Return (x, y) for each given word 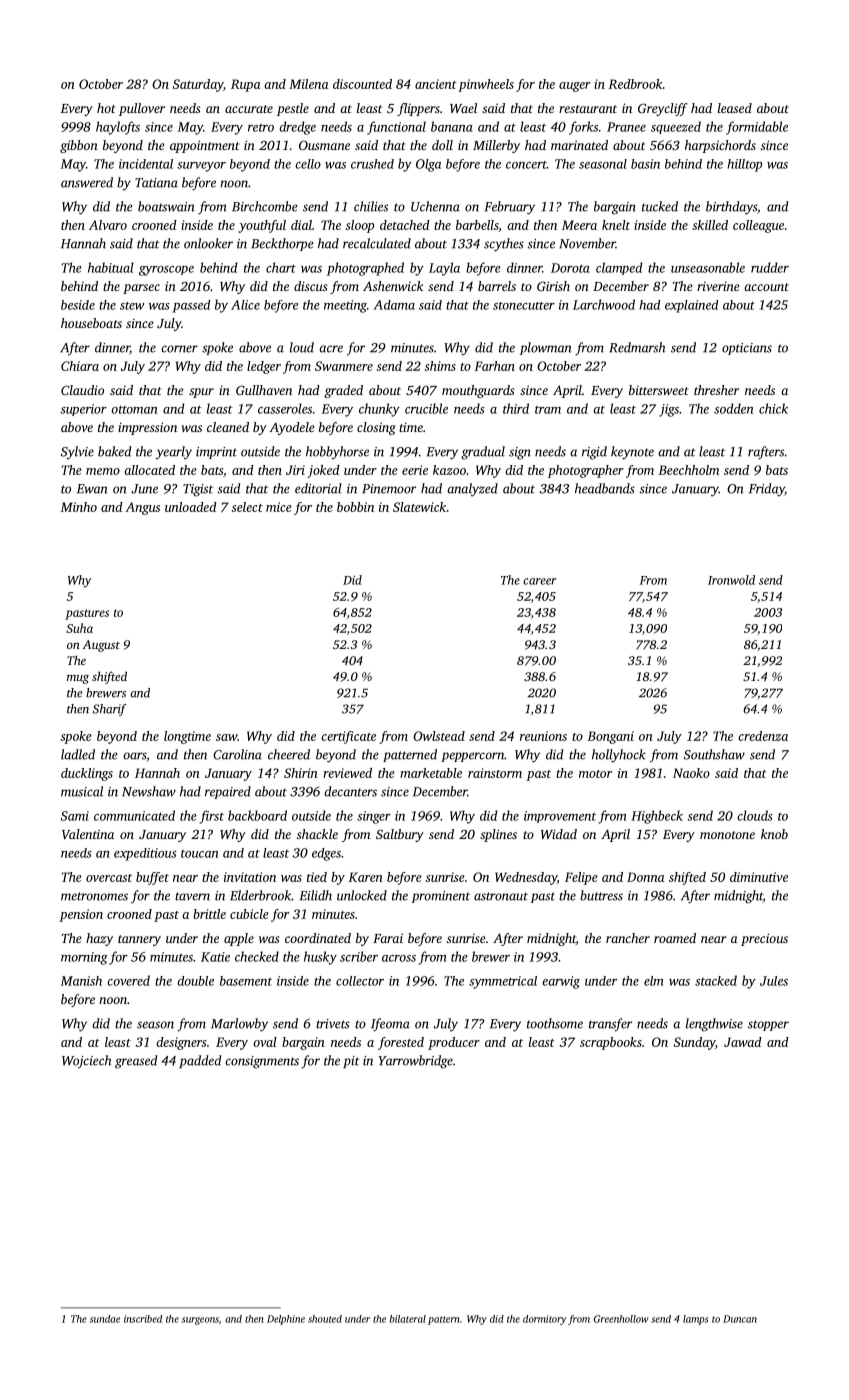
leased (735, 108)
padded (200, 1061)
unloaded (191, 507)
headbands (605, 488)
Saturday (198, 85)
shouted (325, 1319)
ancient (436, 84)
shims (440, 366)
